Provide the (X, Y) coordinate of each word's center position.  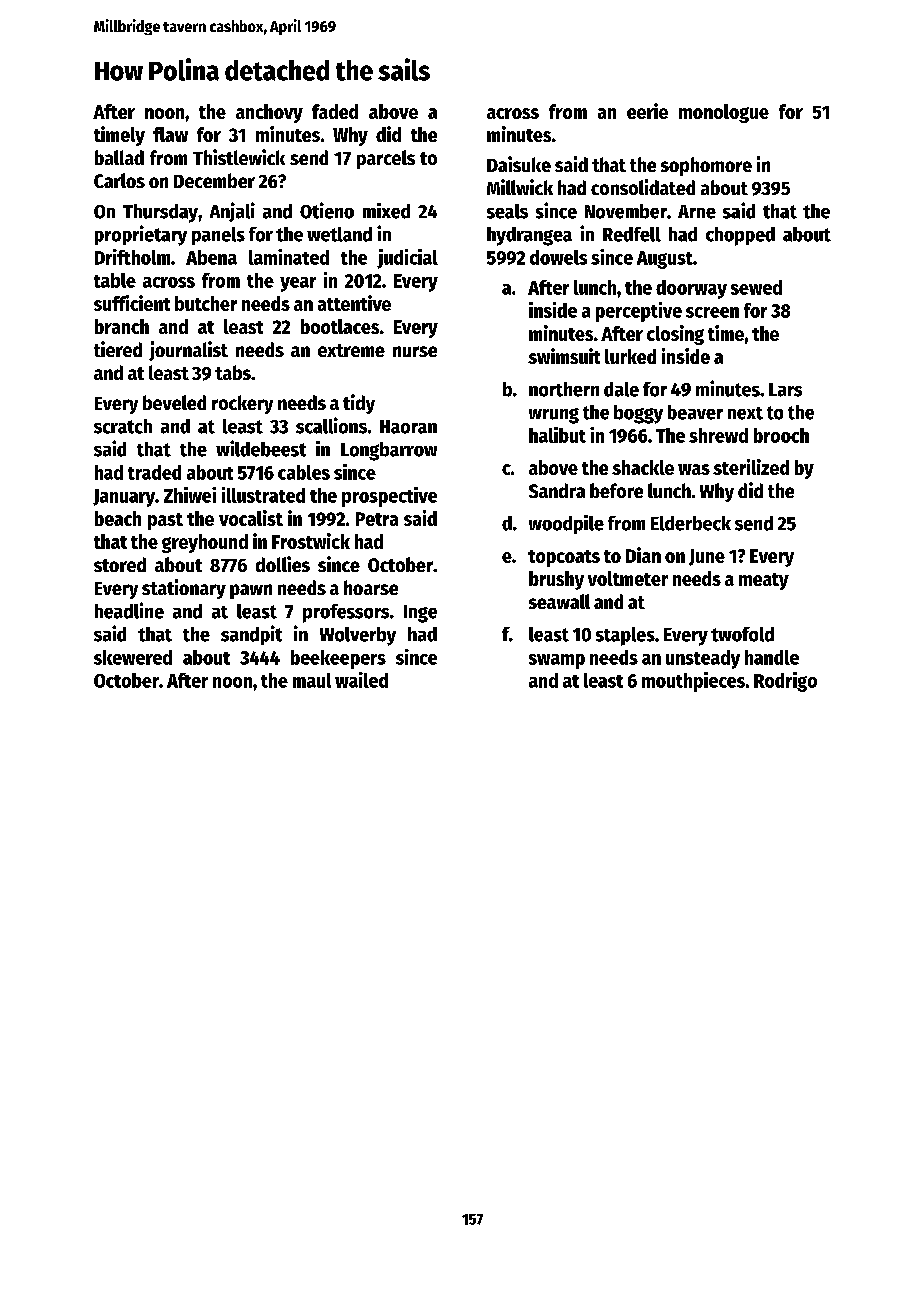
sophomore (706, 166)
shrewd (718, 435)
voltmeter (628, 578)
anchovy (269, 113)
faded (335, 111)
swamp (557, 661)
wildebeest (261, 448)
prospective (389, 497)
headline (129, 610)
